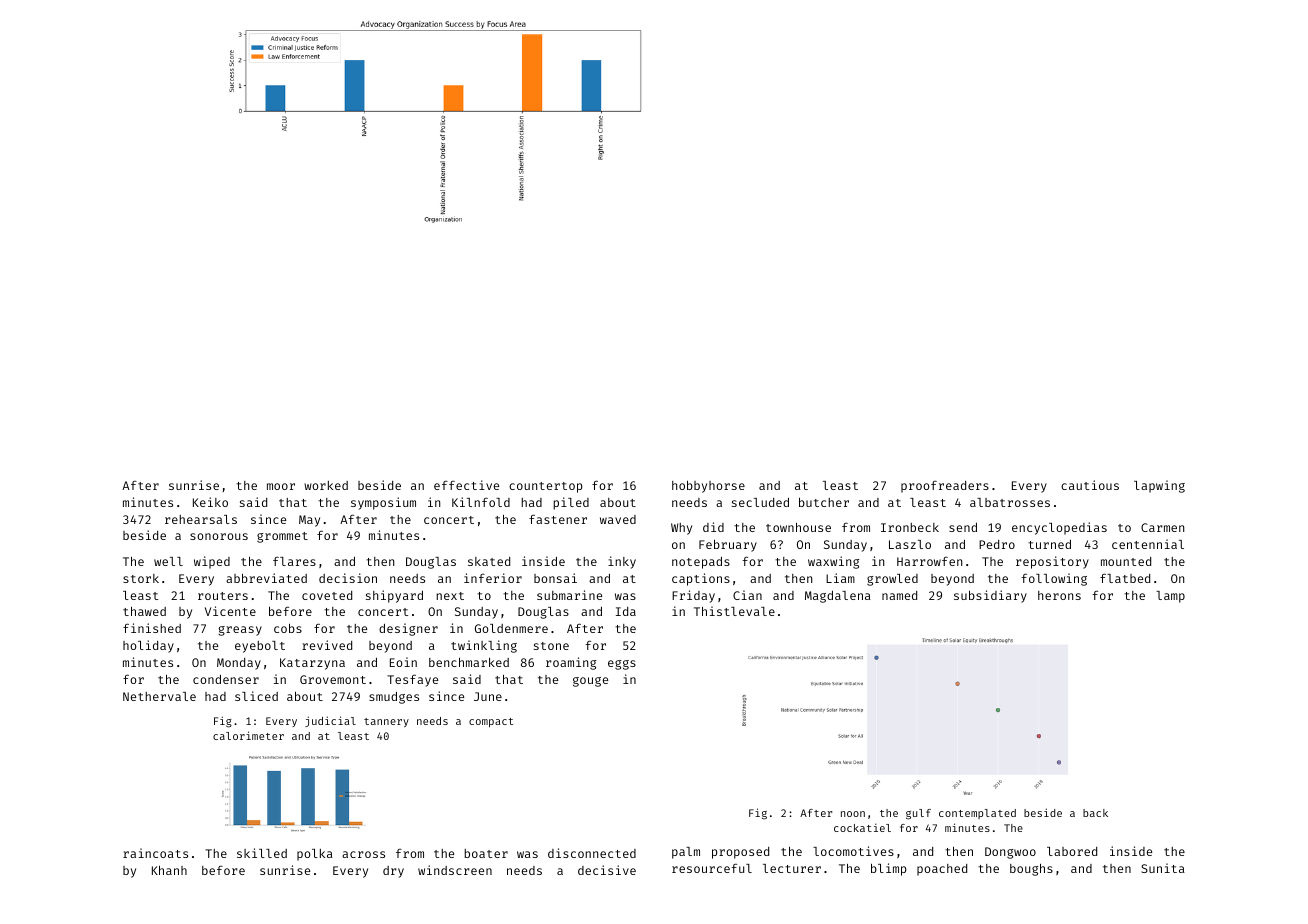  I want to click on worked, so click(326, 485).
